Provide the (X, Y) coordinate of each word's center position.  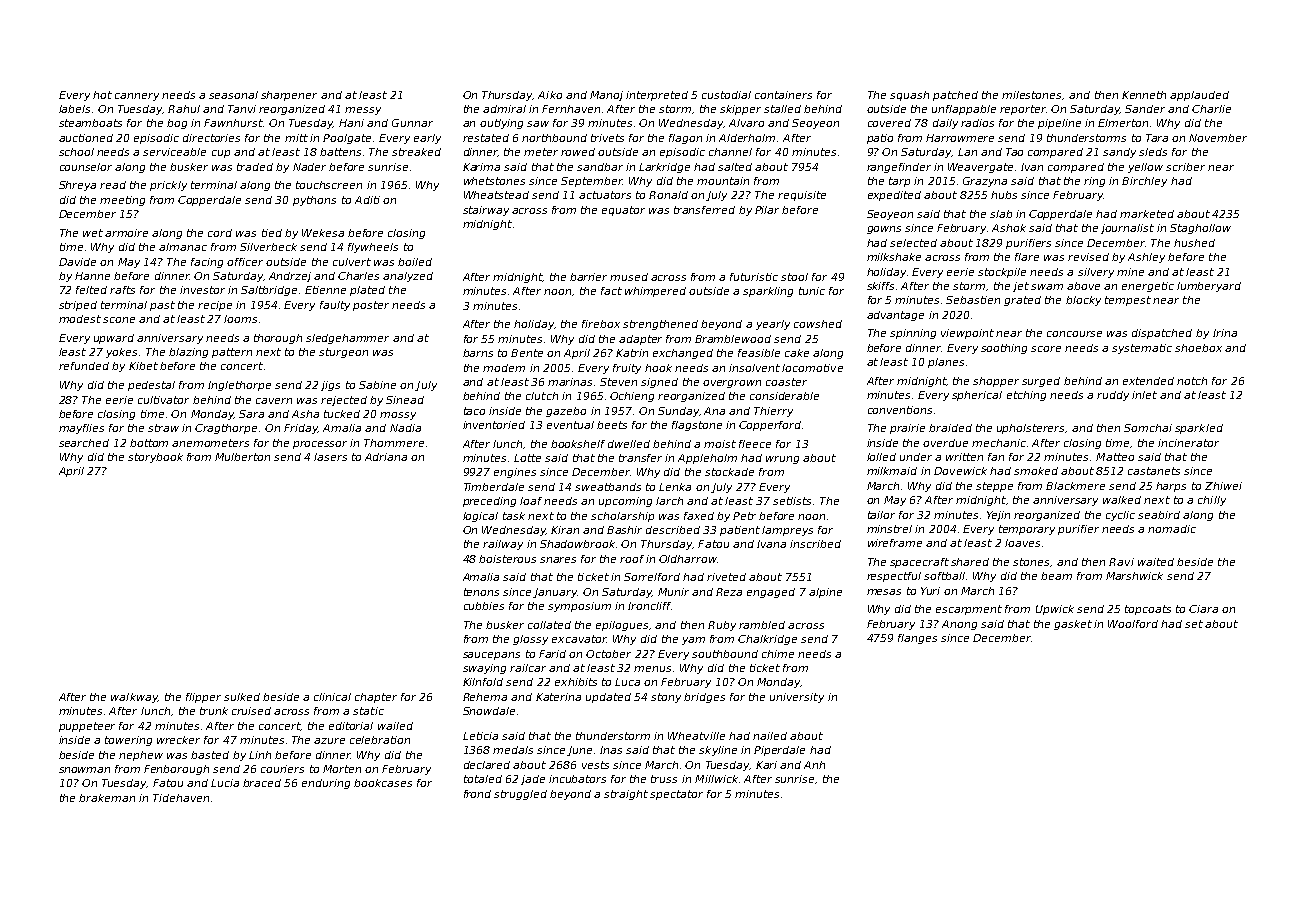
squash (909, 96)
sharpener (289, 96)
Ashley (1146, 258)
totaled (483, 779)
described (673, 530)
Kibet (143, 366)
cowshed (818, 324)
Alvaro (746, 123)
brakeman (107, 798)
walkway (134, 698)
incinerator (1188, 443)
